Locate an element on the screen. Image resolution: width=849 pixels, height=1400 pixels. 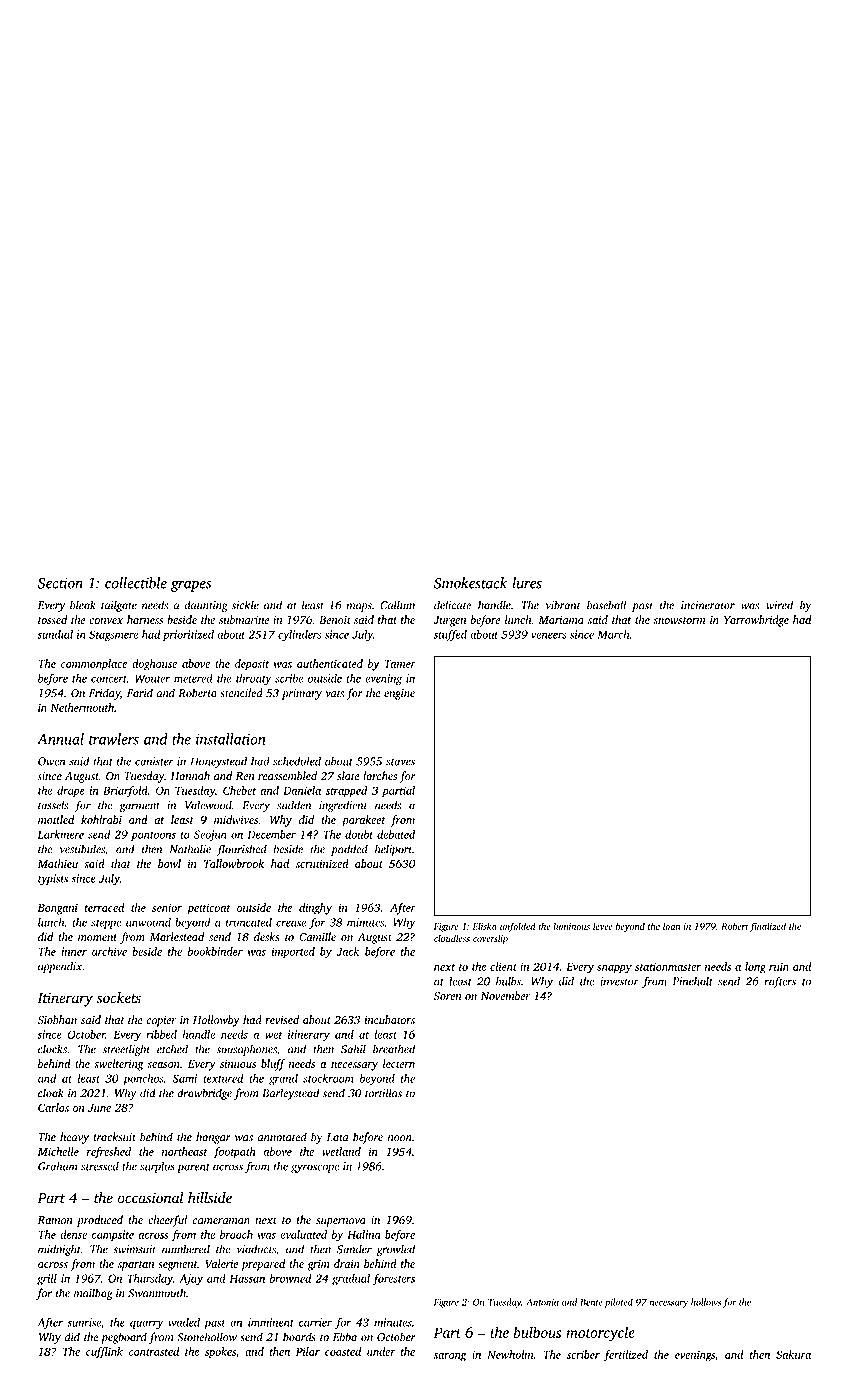
staves is located at coordinates (400, 762).
